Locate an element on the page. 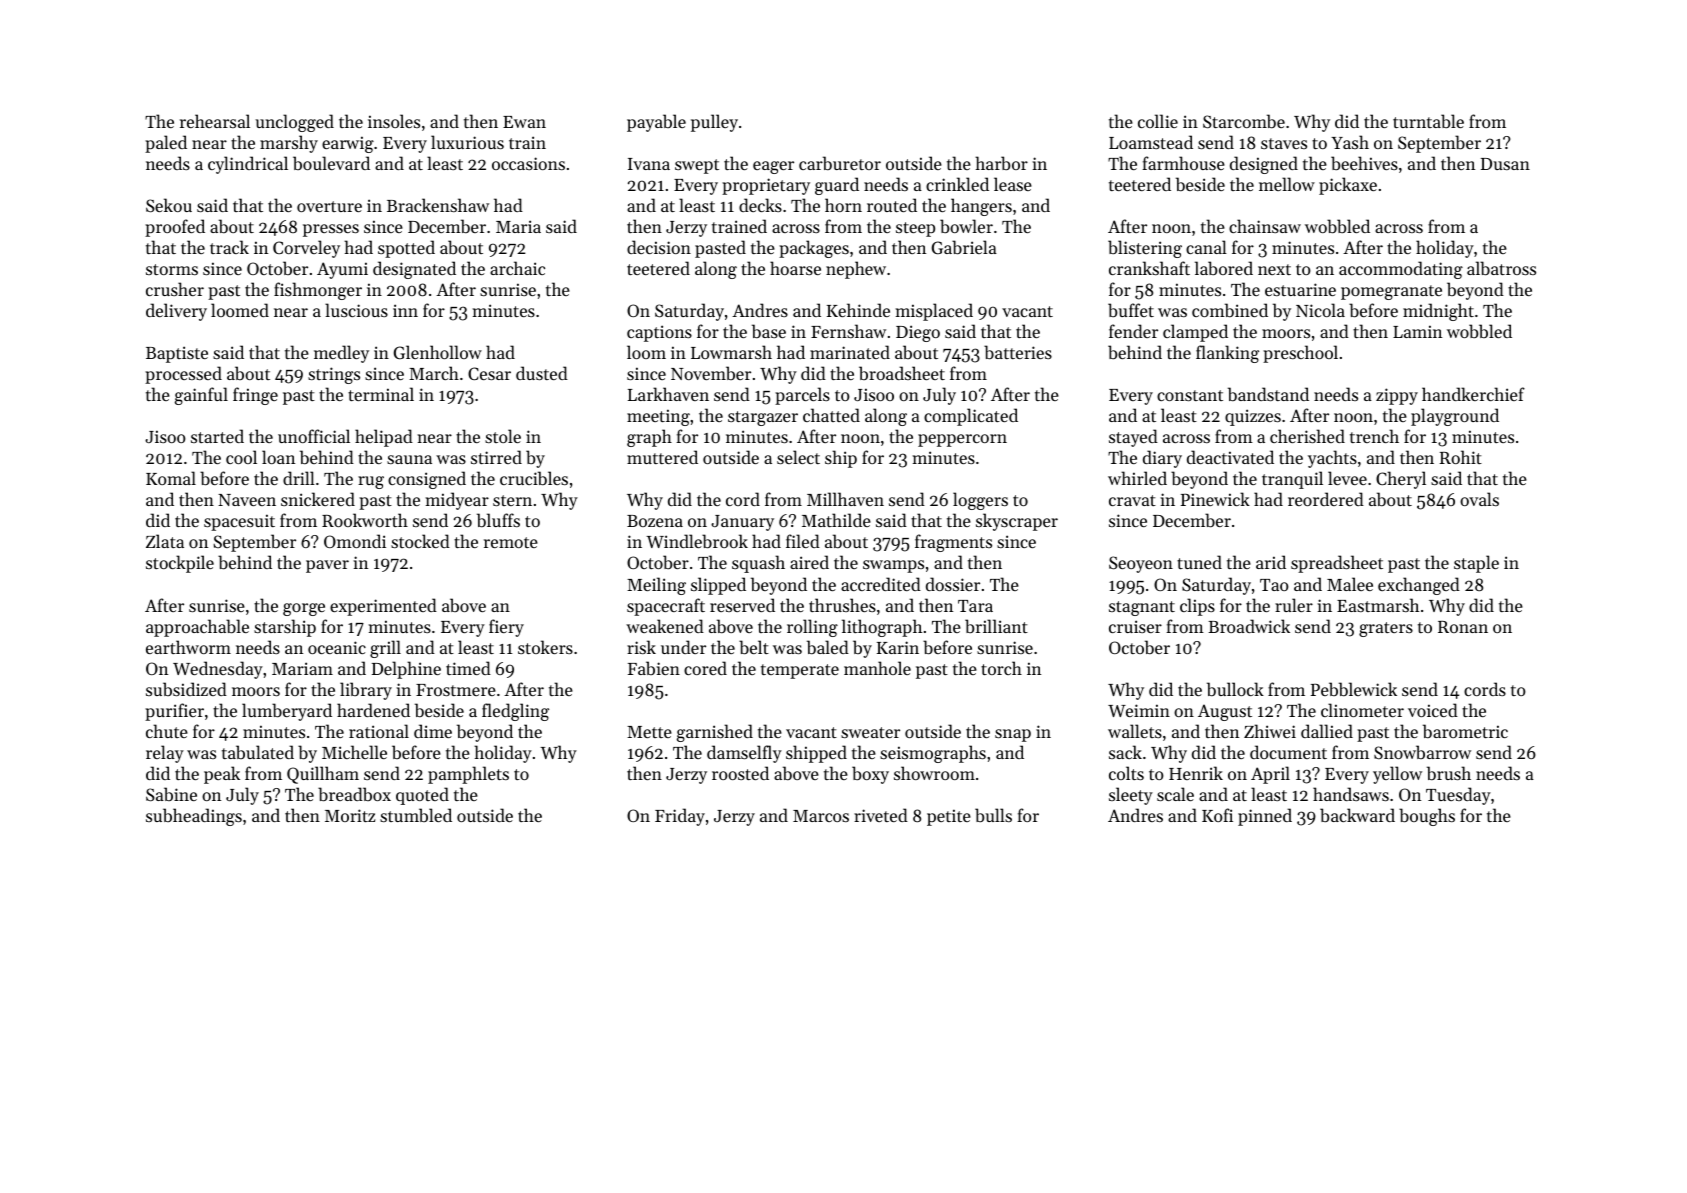 The width and height of the image is (1687, 1193). preschool is located at coordinates (1300, 354).
